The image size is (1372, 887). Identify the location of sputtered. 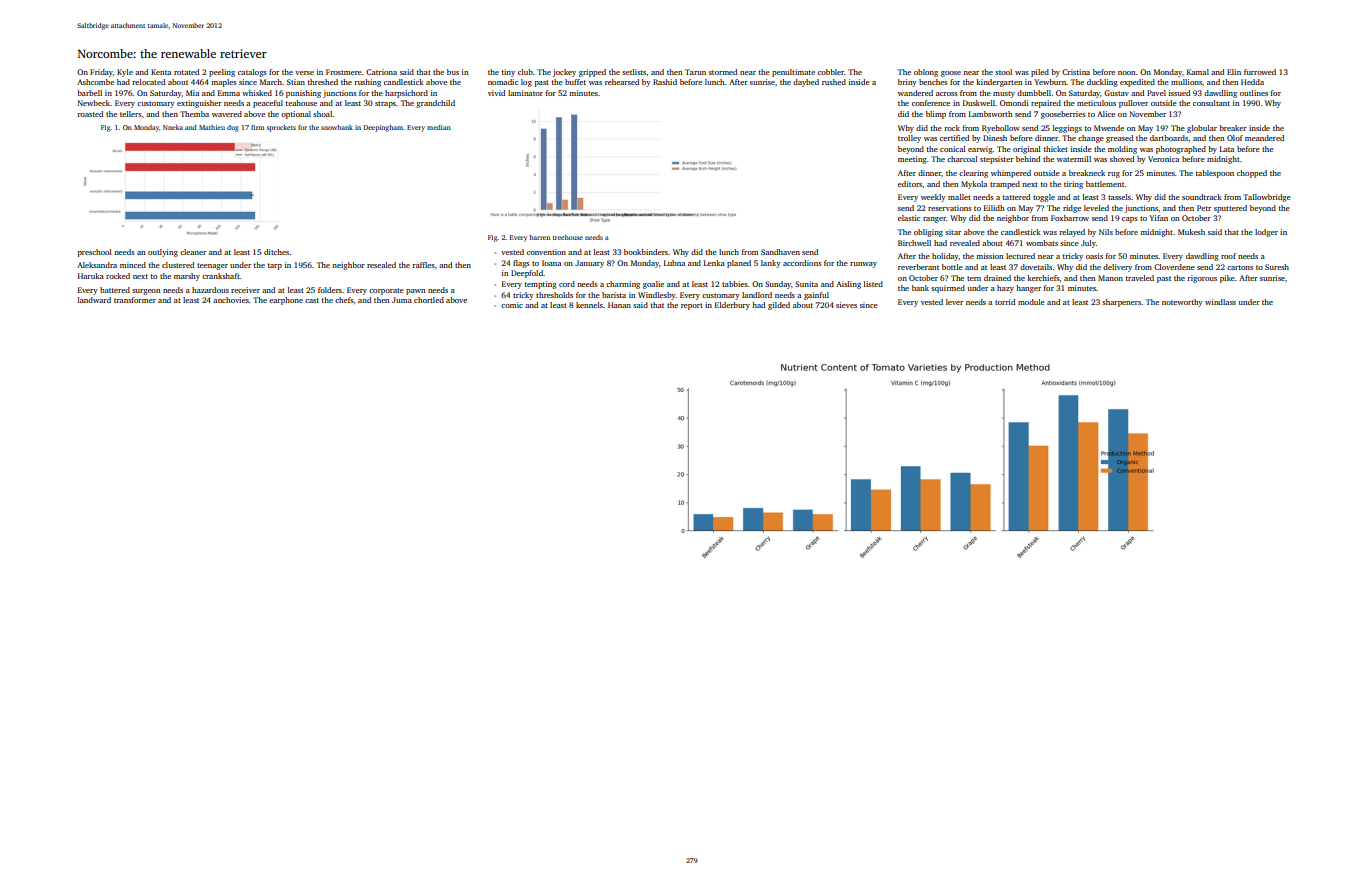
(1230, 209).
